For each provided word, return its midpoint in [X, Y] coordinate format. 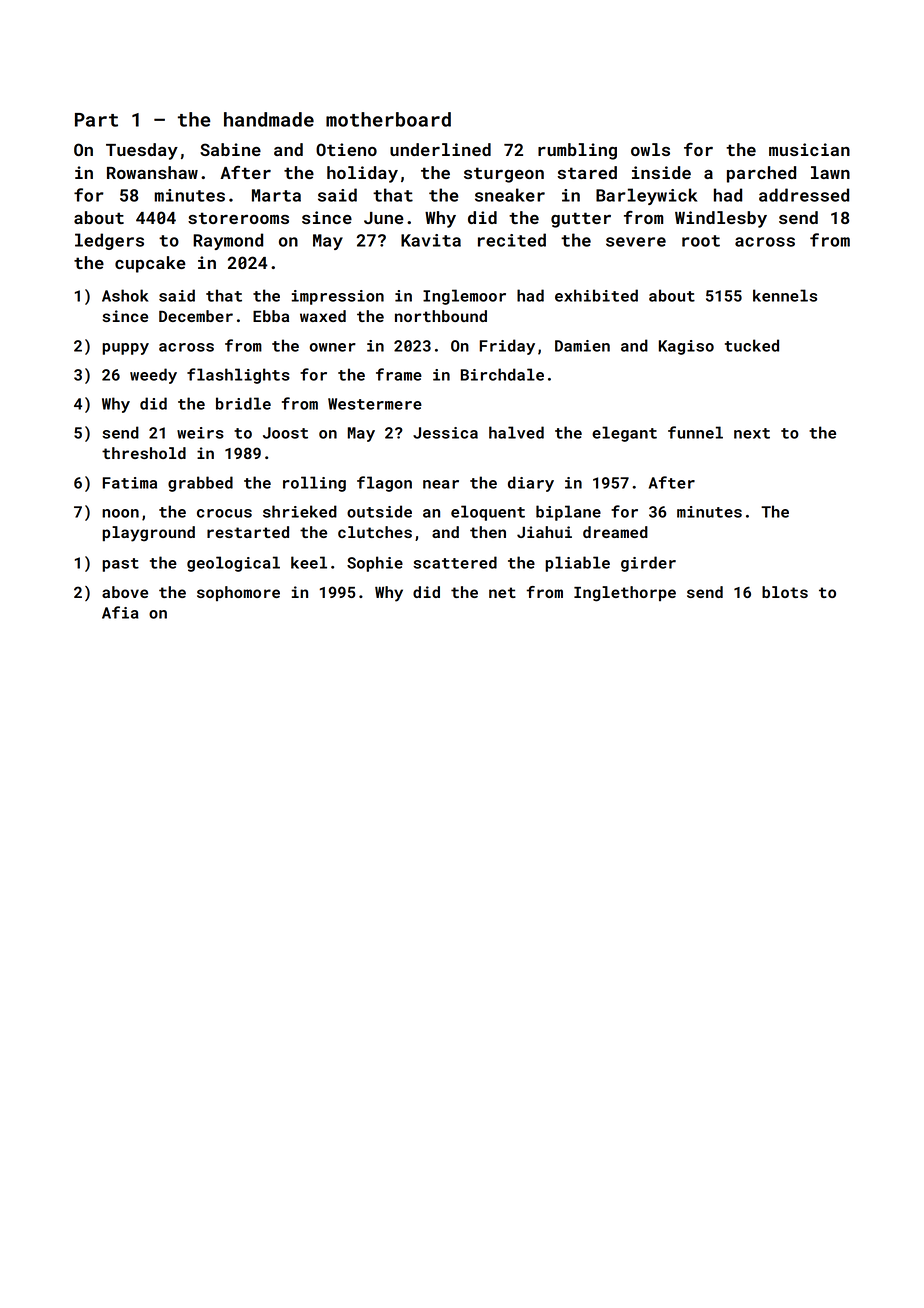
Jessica [445, 433]
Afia [120, 612]
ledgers [109, 241]
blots [785, 592]
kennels [785, 295]
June [384, 218]
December [196, 316]
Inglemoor [464, 297]
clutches [375, 532]
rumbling [577, 151]
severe [636, 242]
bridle [243, 403]
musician [809, 149]
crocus [224, 513]
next [752, 433]
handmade [269, 119]
